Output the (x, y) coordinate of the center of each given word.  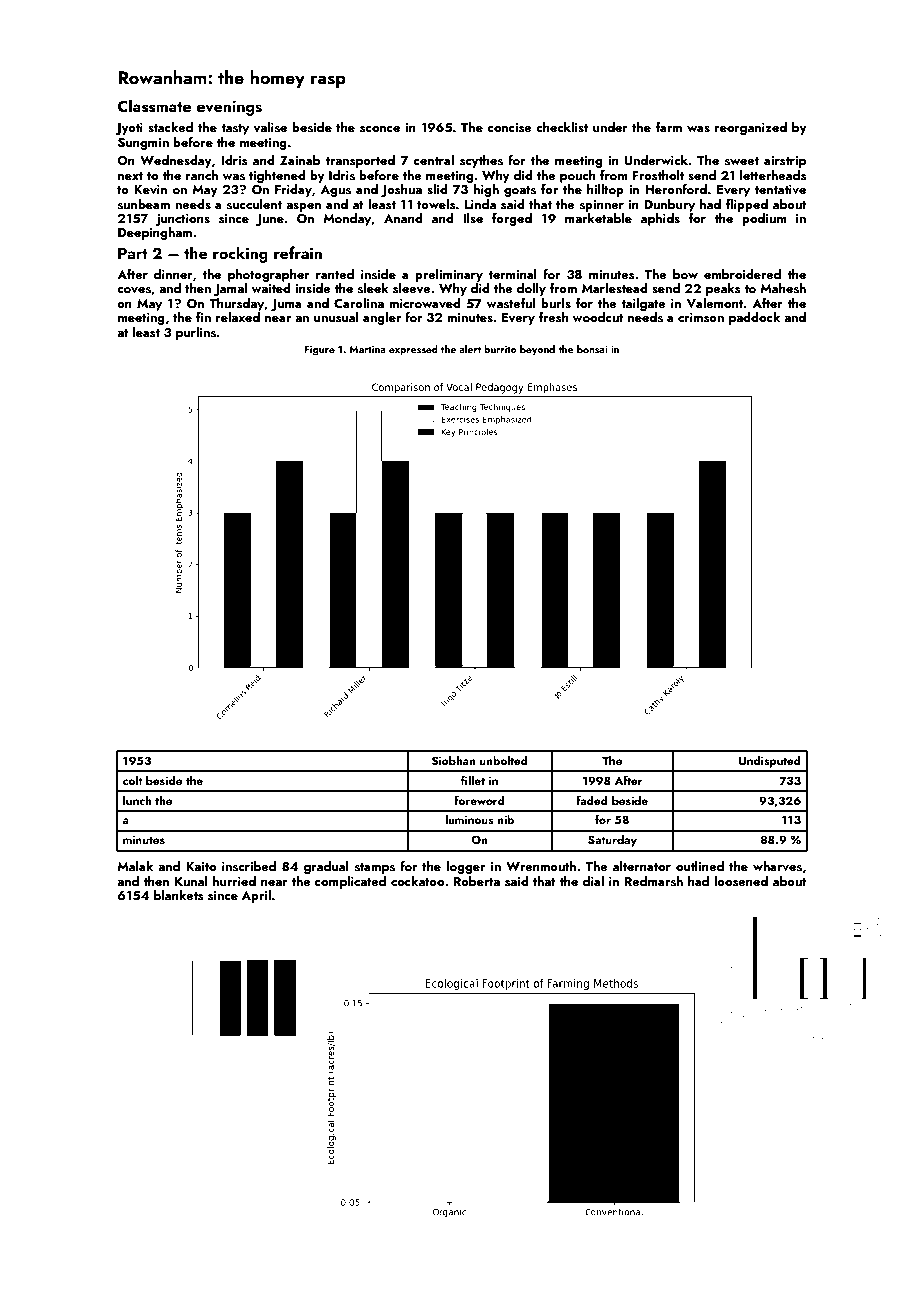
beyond (537, 350)
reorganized (751, 128)
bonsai (592, 349)
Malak (135, 866)
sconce (380, 129)
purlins (196, 333)
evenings (229, 108)
